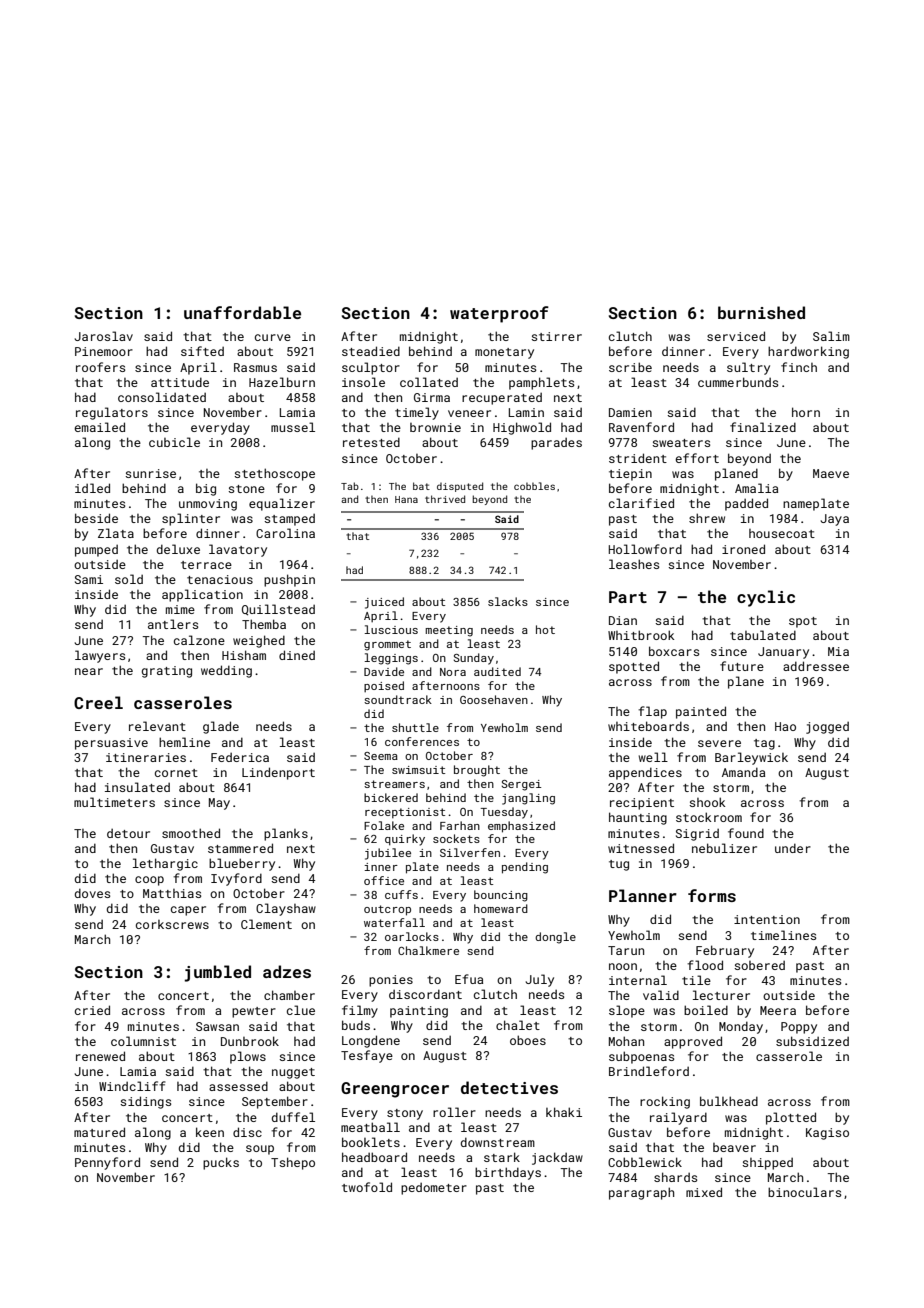  I want to click on Pinemoor, so click(104, 351).
